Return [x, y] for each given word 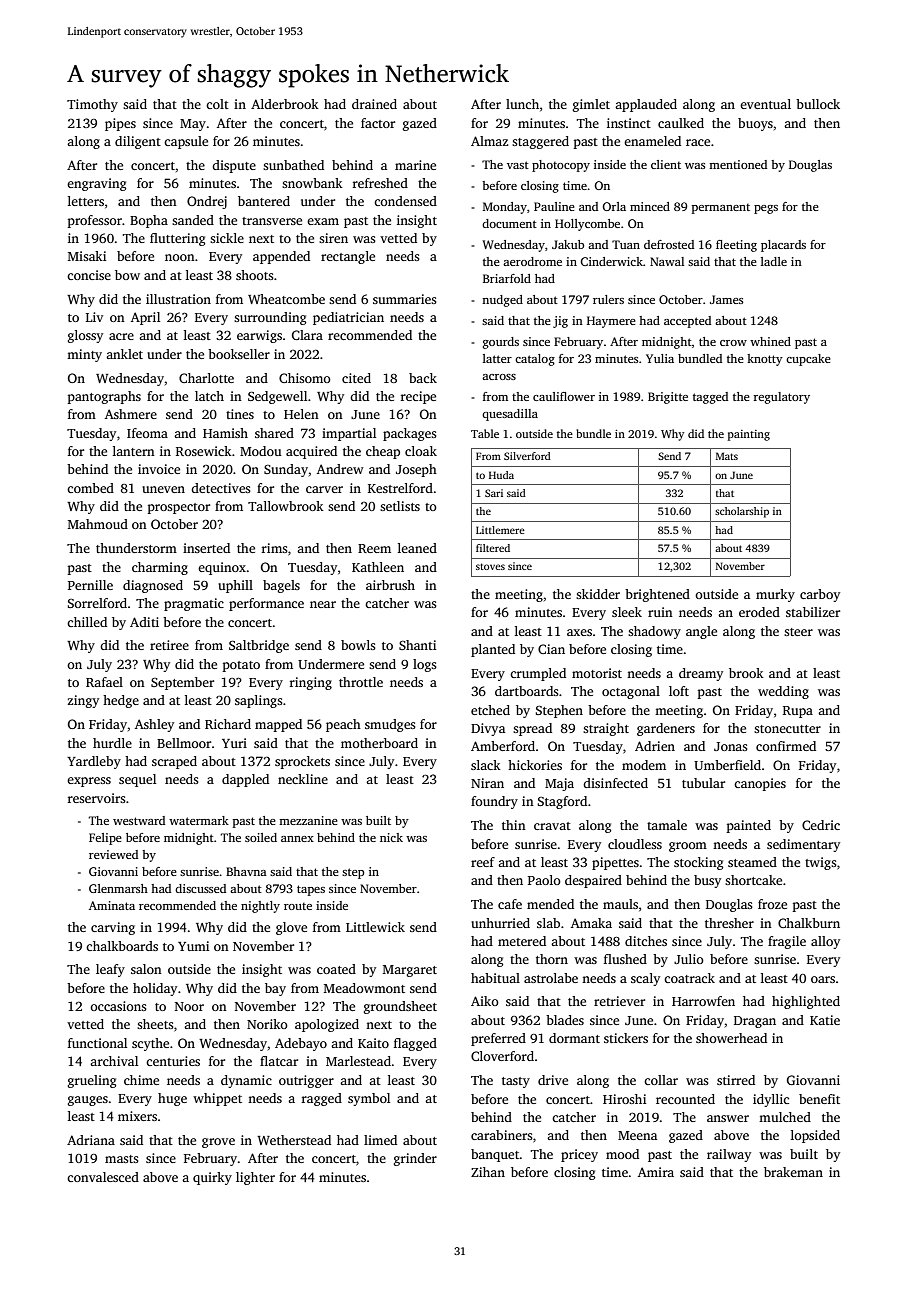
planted [493, 650]
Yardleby [94, 762]
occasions [118, 1006]
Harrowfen [703, 1001]
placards [783, 246]
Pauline [554, 206]
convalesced [103, 1177]
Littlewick [375, 927]
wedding [783, 692]
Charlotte [206, 378]
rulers [608, 299]
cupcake [808, 360]
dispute [234, 166]
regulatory [781, 398]
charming [160, 568]
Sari [494, 493]
